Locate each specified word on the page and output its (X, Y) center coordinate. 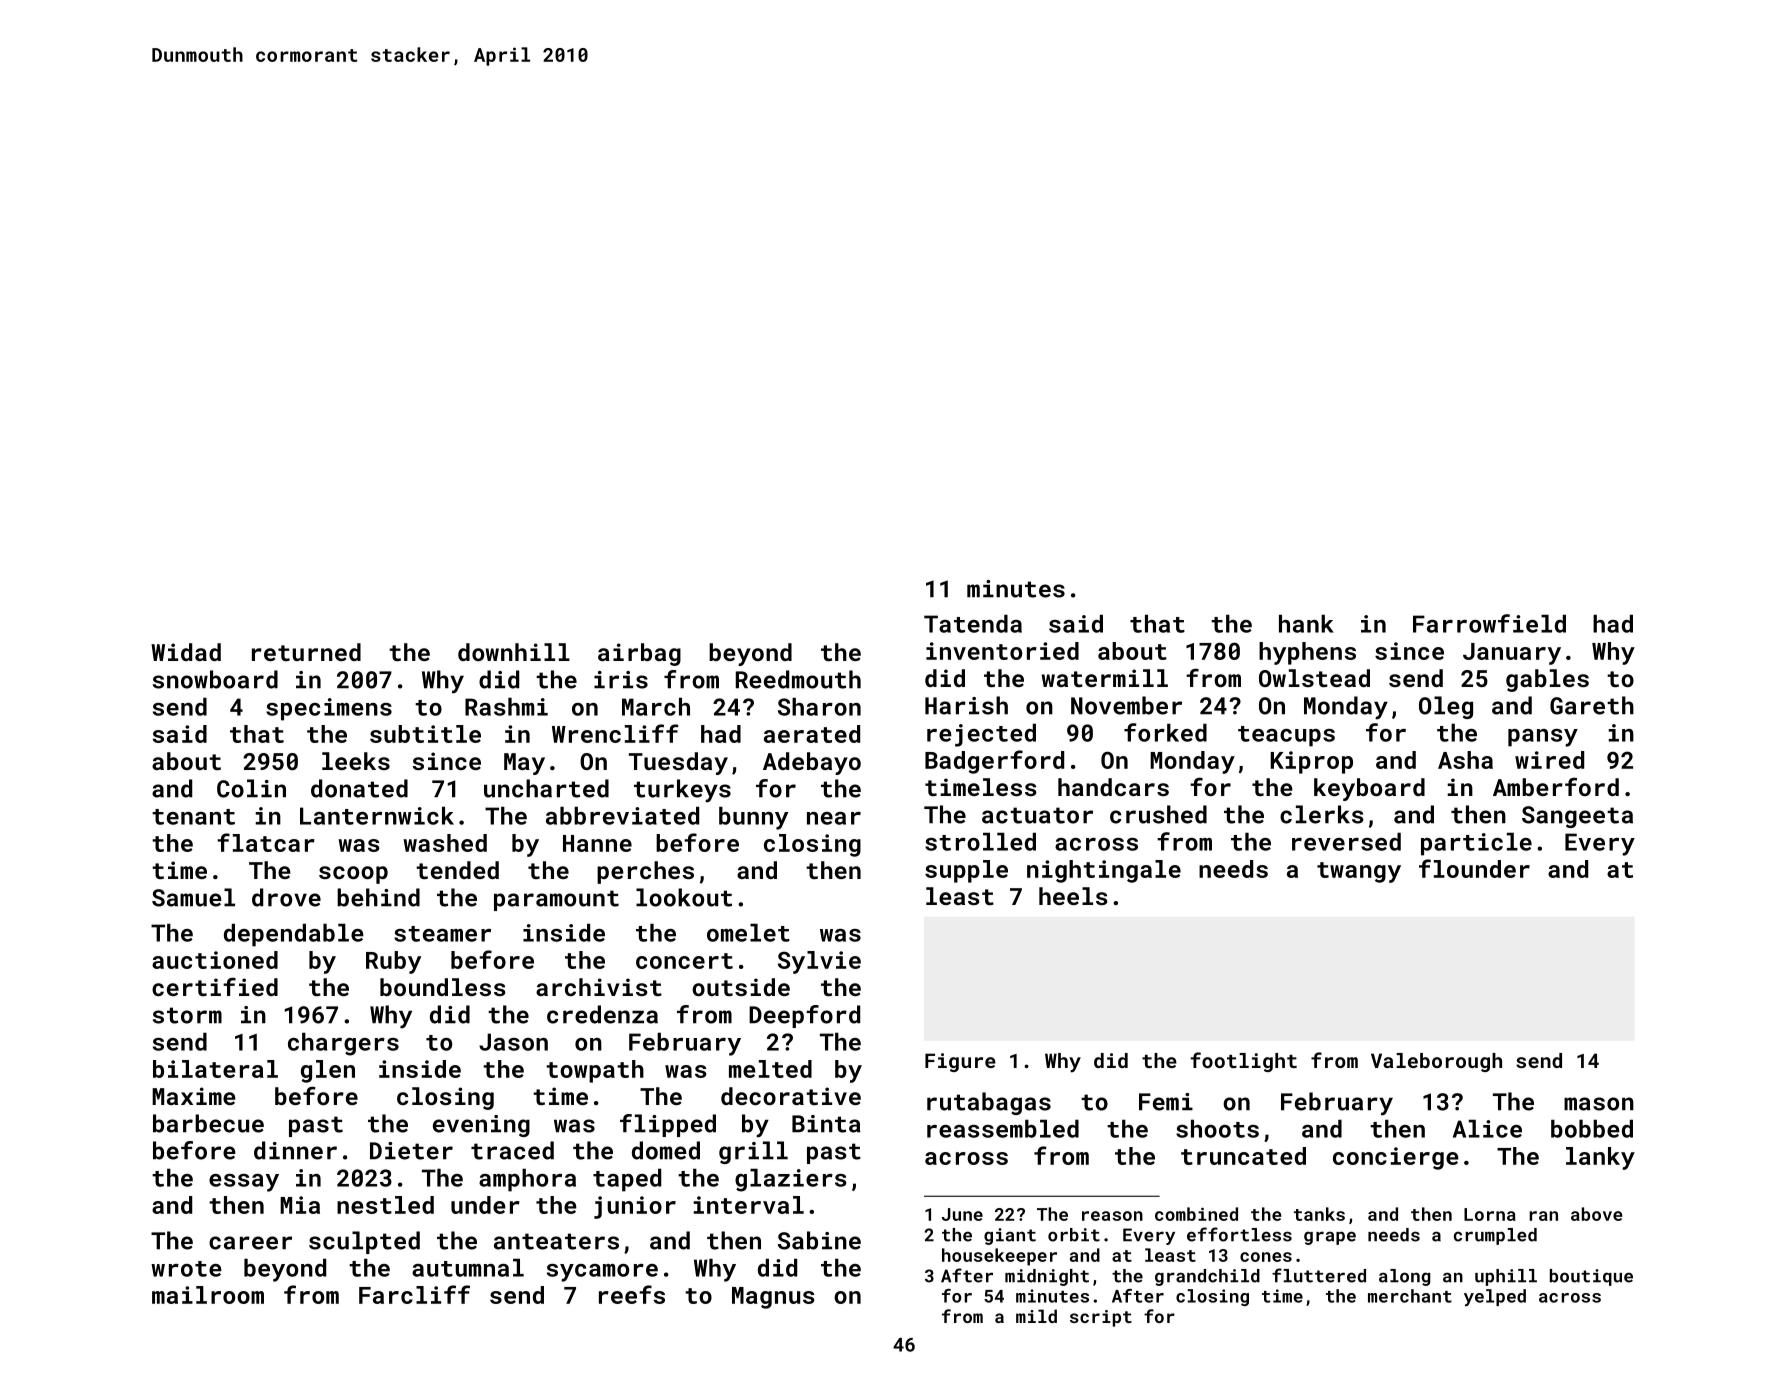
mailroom (208, 1295)
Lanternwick (377, 816)
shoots (1217, 1129)
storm (187, 1015)
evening (481, 1126)
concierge (1396, 1158)
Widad (186, 652)
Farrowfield (1489, 623)
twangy (1359, 872)
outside (741, 987)
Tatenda (973, 624)
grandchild (1207, 1277)
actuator (1037, 815)
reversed (1346, 842)
